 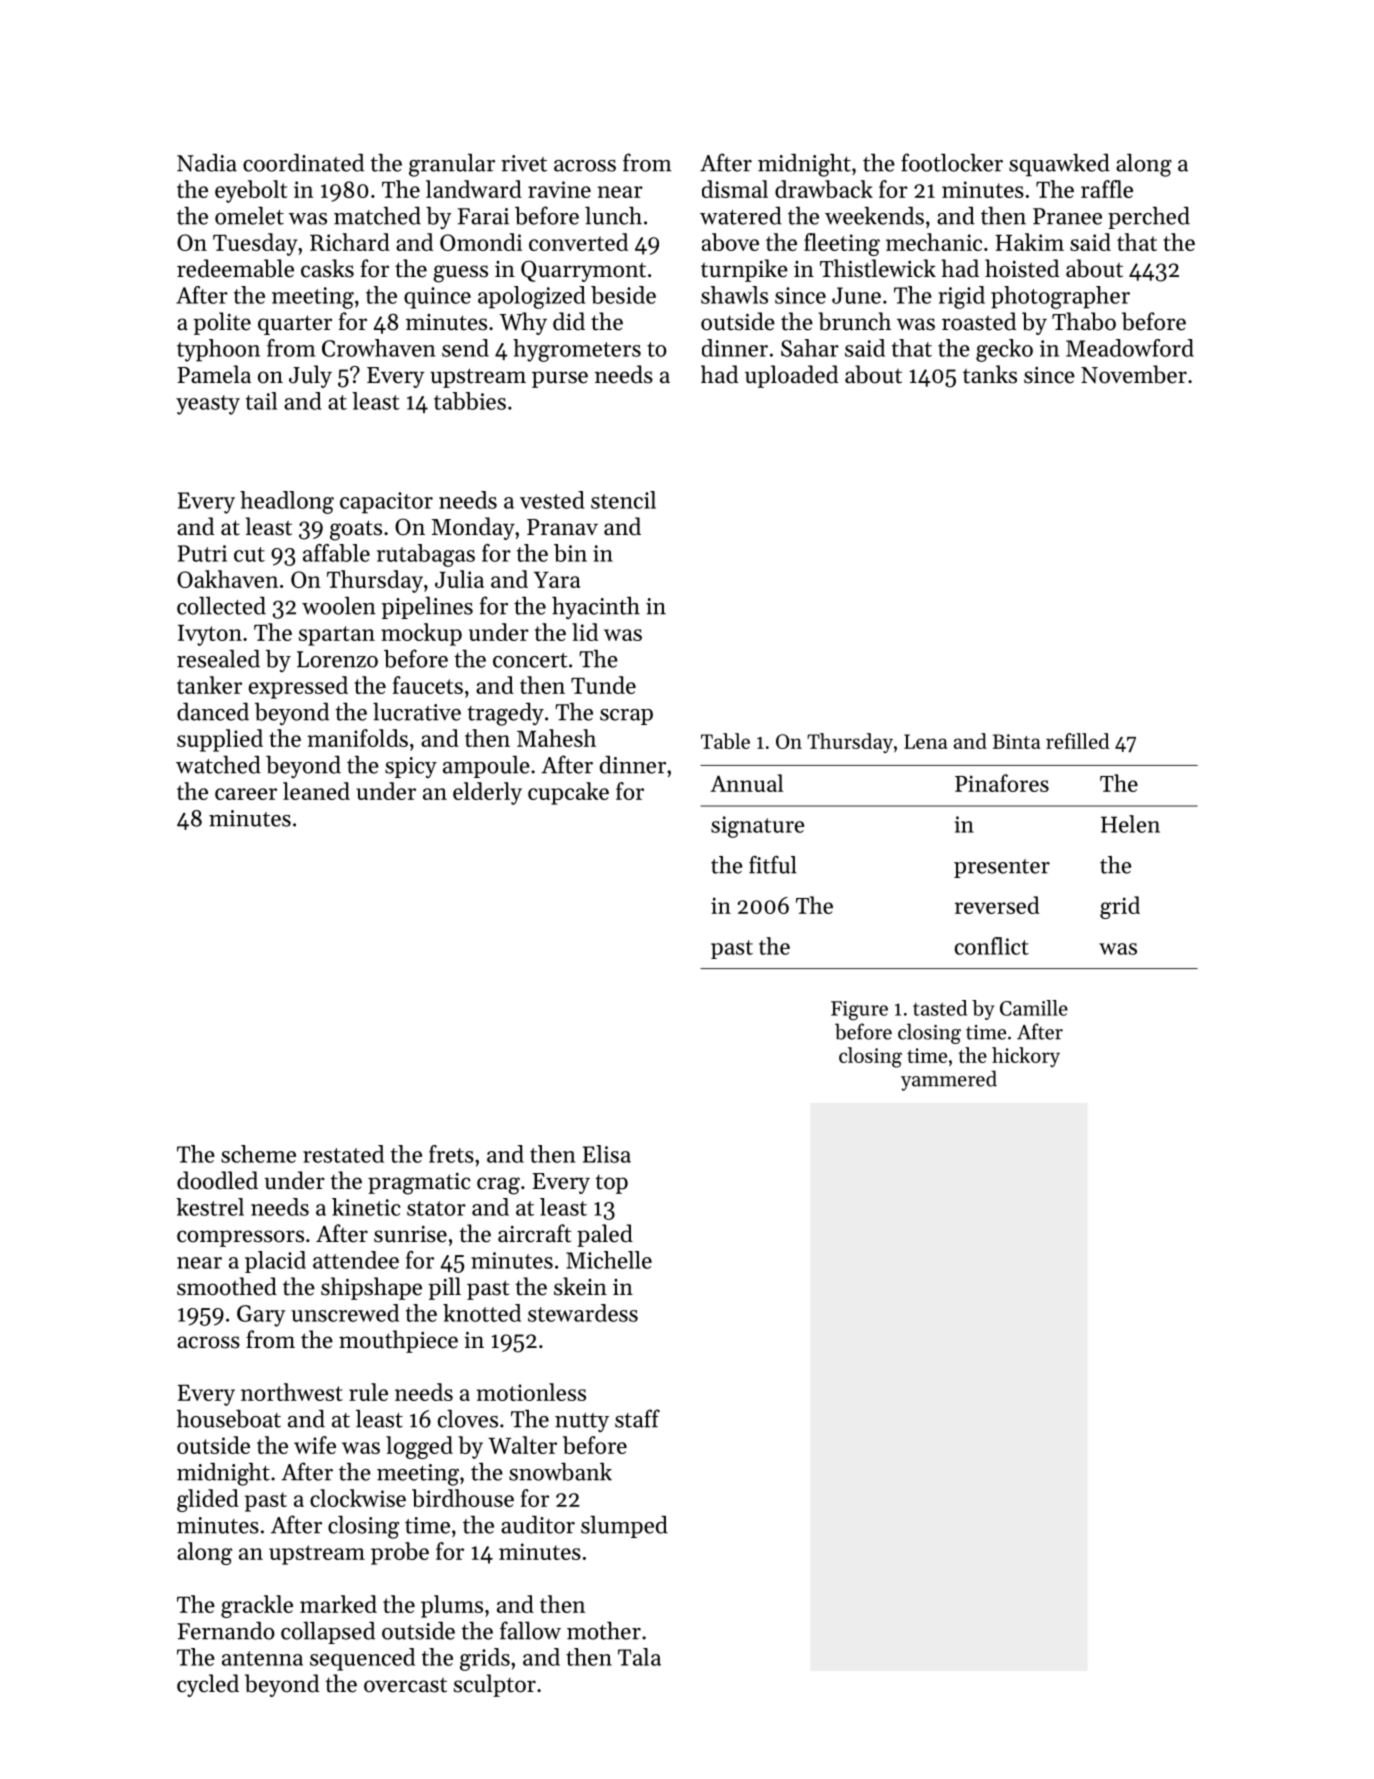 I want to click on Richard, so click(x=350, y=242).
